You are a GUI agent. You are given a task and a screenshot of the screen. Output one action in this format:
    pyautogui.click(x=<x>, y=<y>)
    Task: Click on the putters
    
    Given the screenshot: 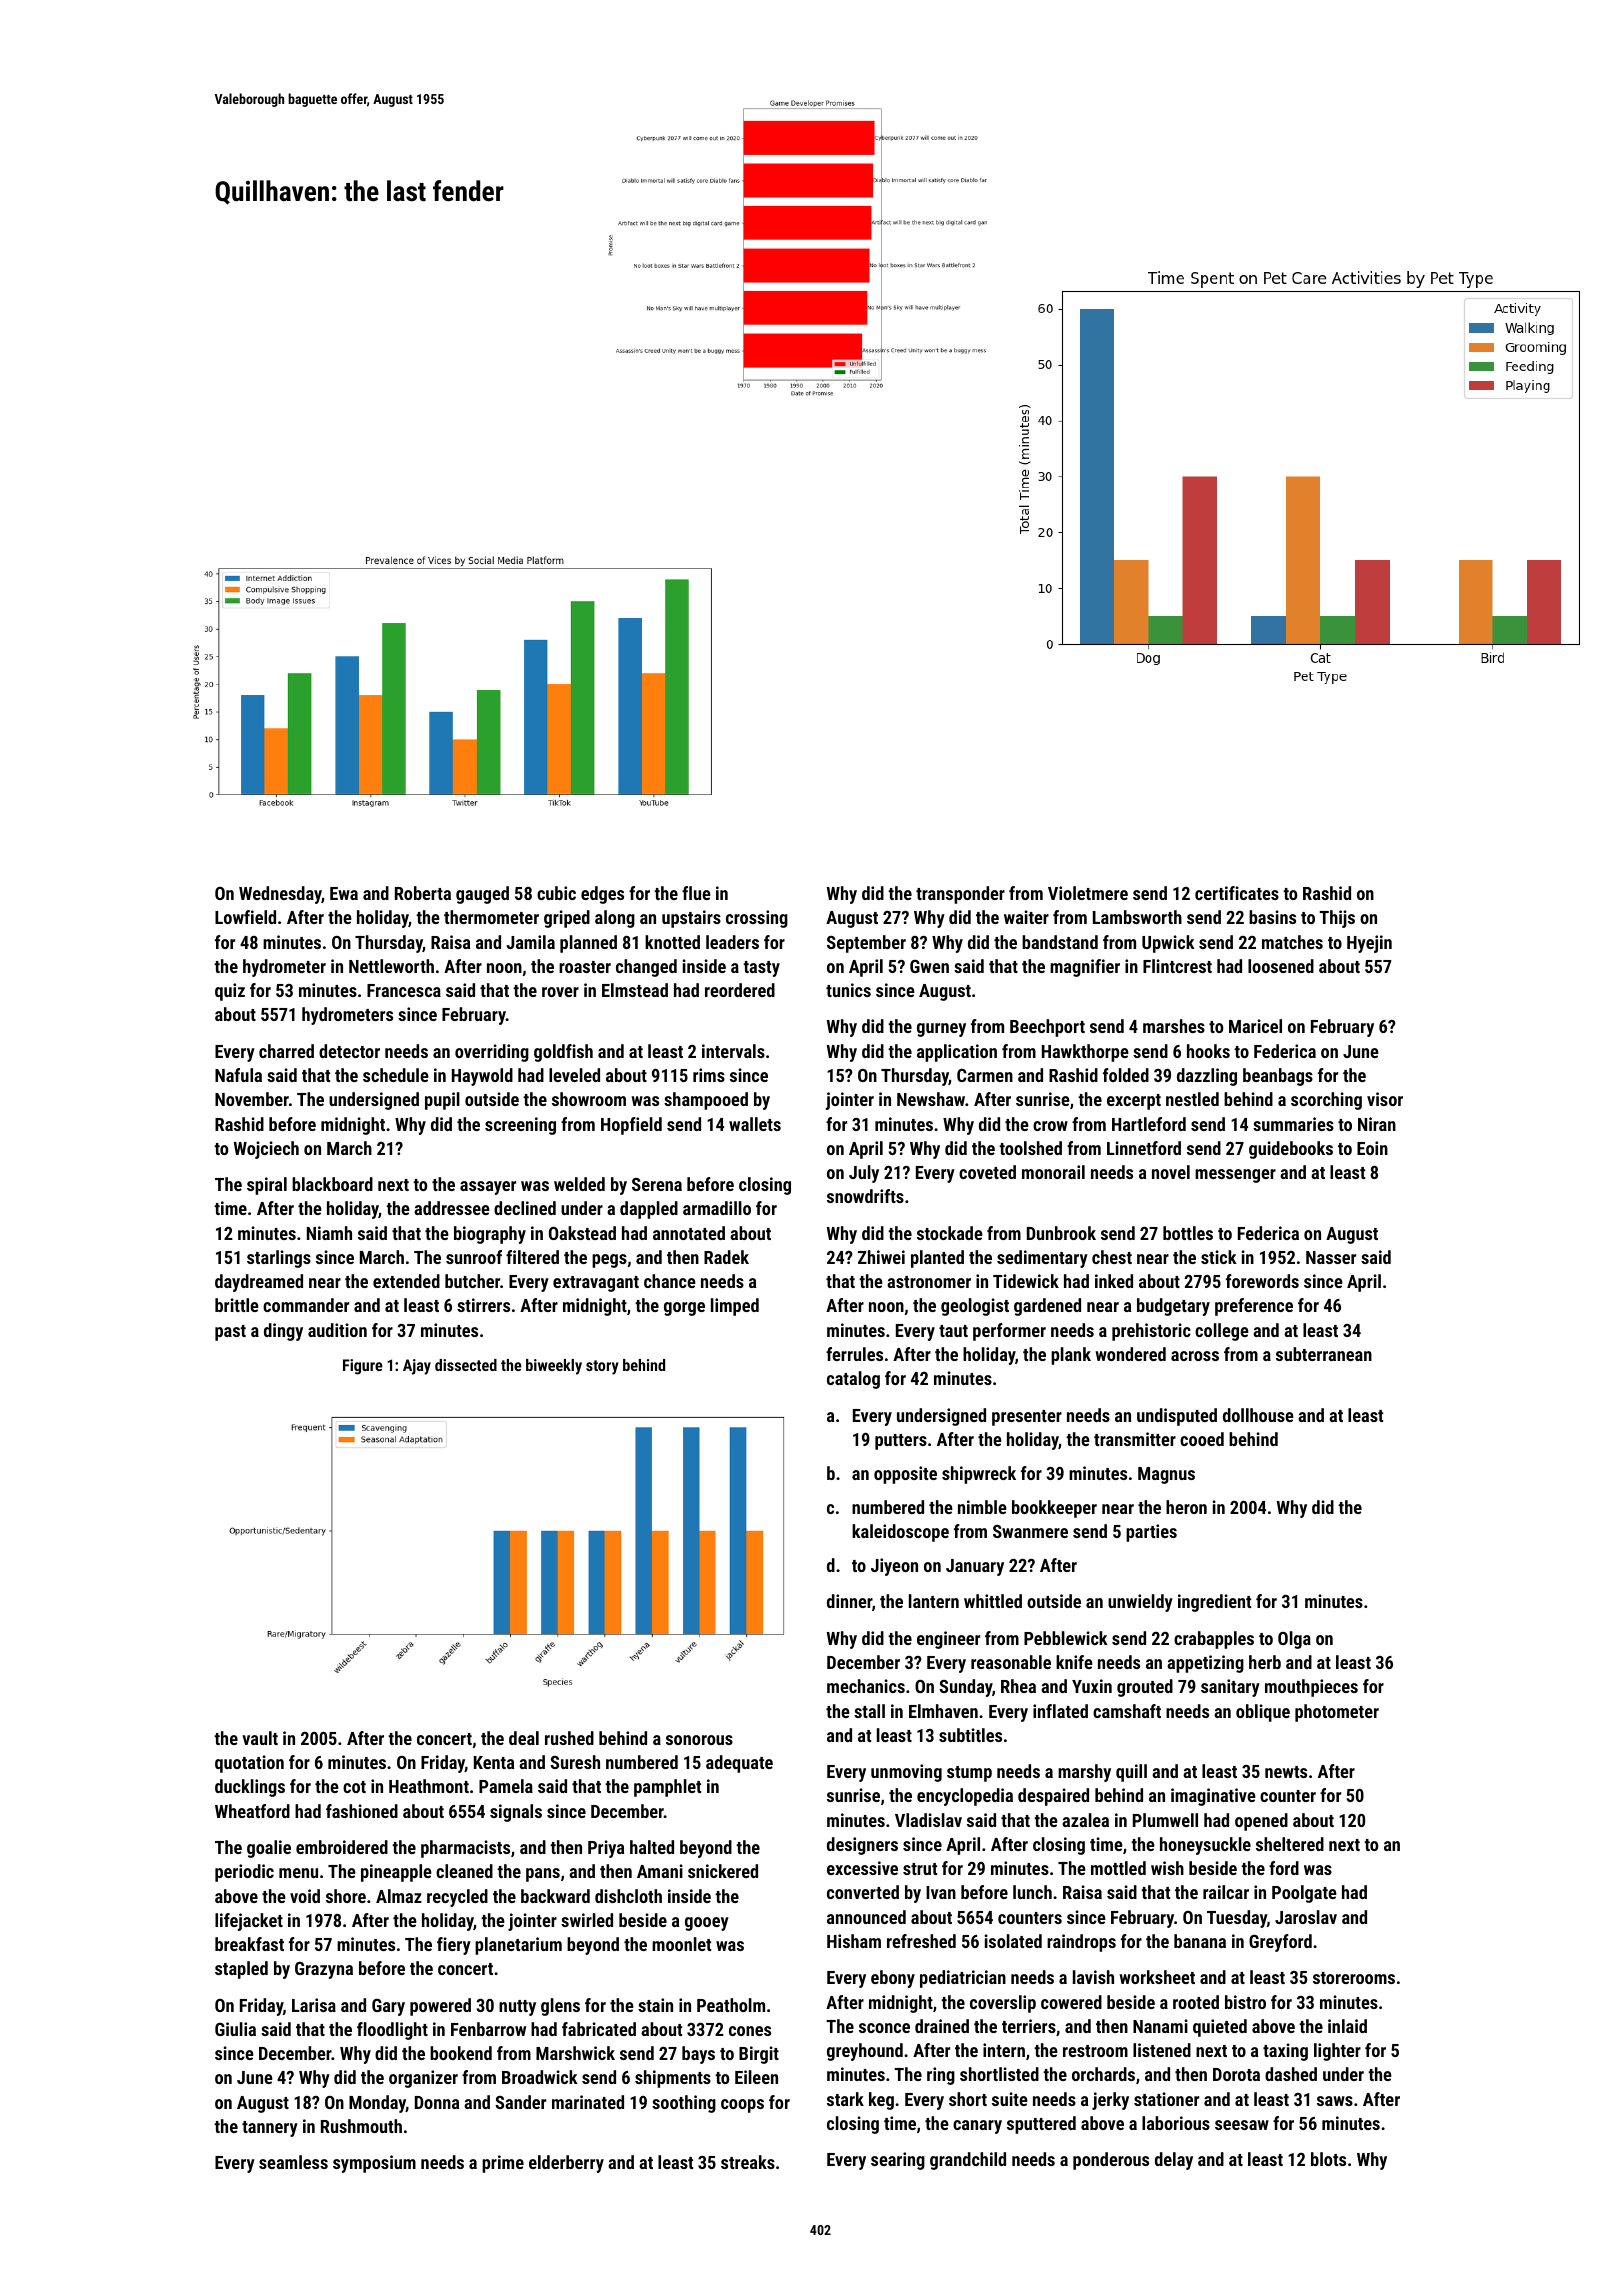 What is the action you would take?
    pyautogui.click(x=901, y=1442)
